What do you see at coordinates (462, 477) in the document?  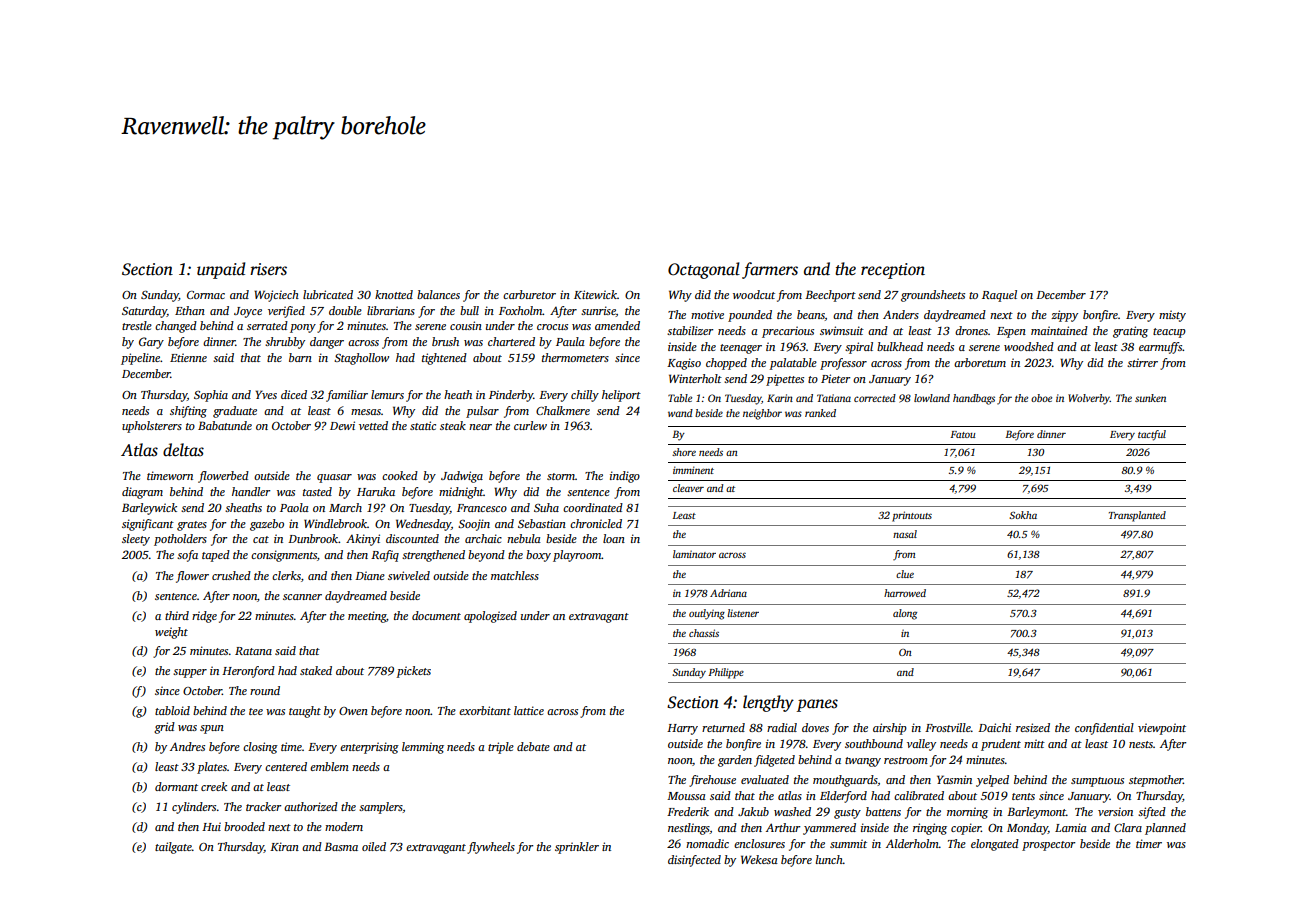 I see `Jadwiga` at bounding box center [462, 477].
